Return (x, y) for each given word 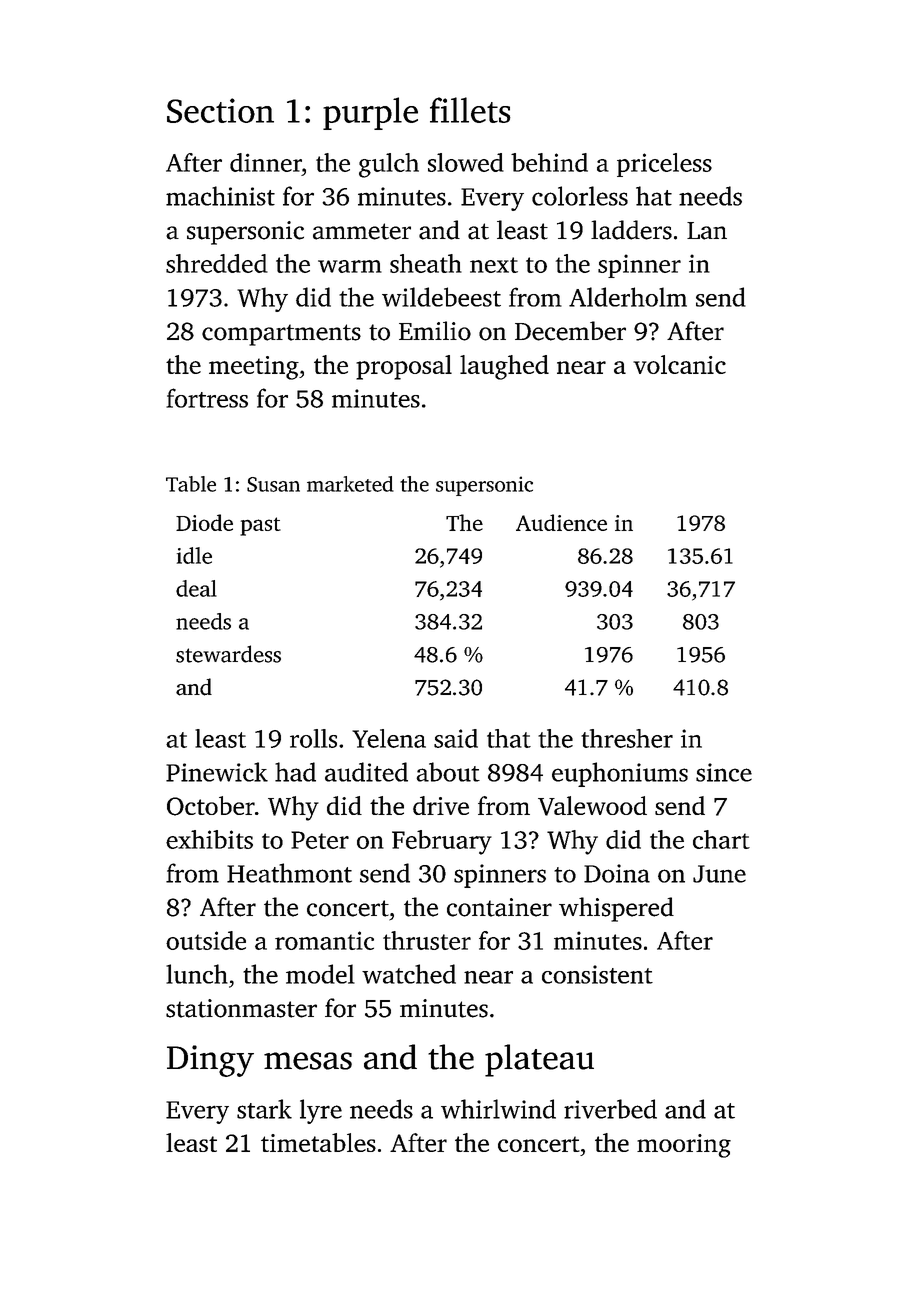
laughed (504, 367)
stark (264, 1109)
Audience (561, 522)
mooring (684, 1146)
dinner (266, 162)
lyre (321, 1111)
